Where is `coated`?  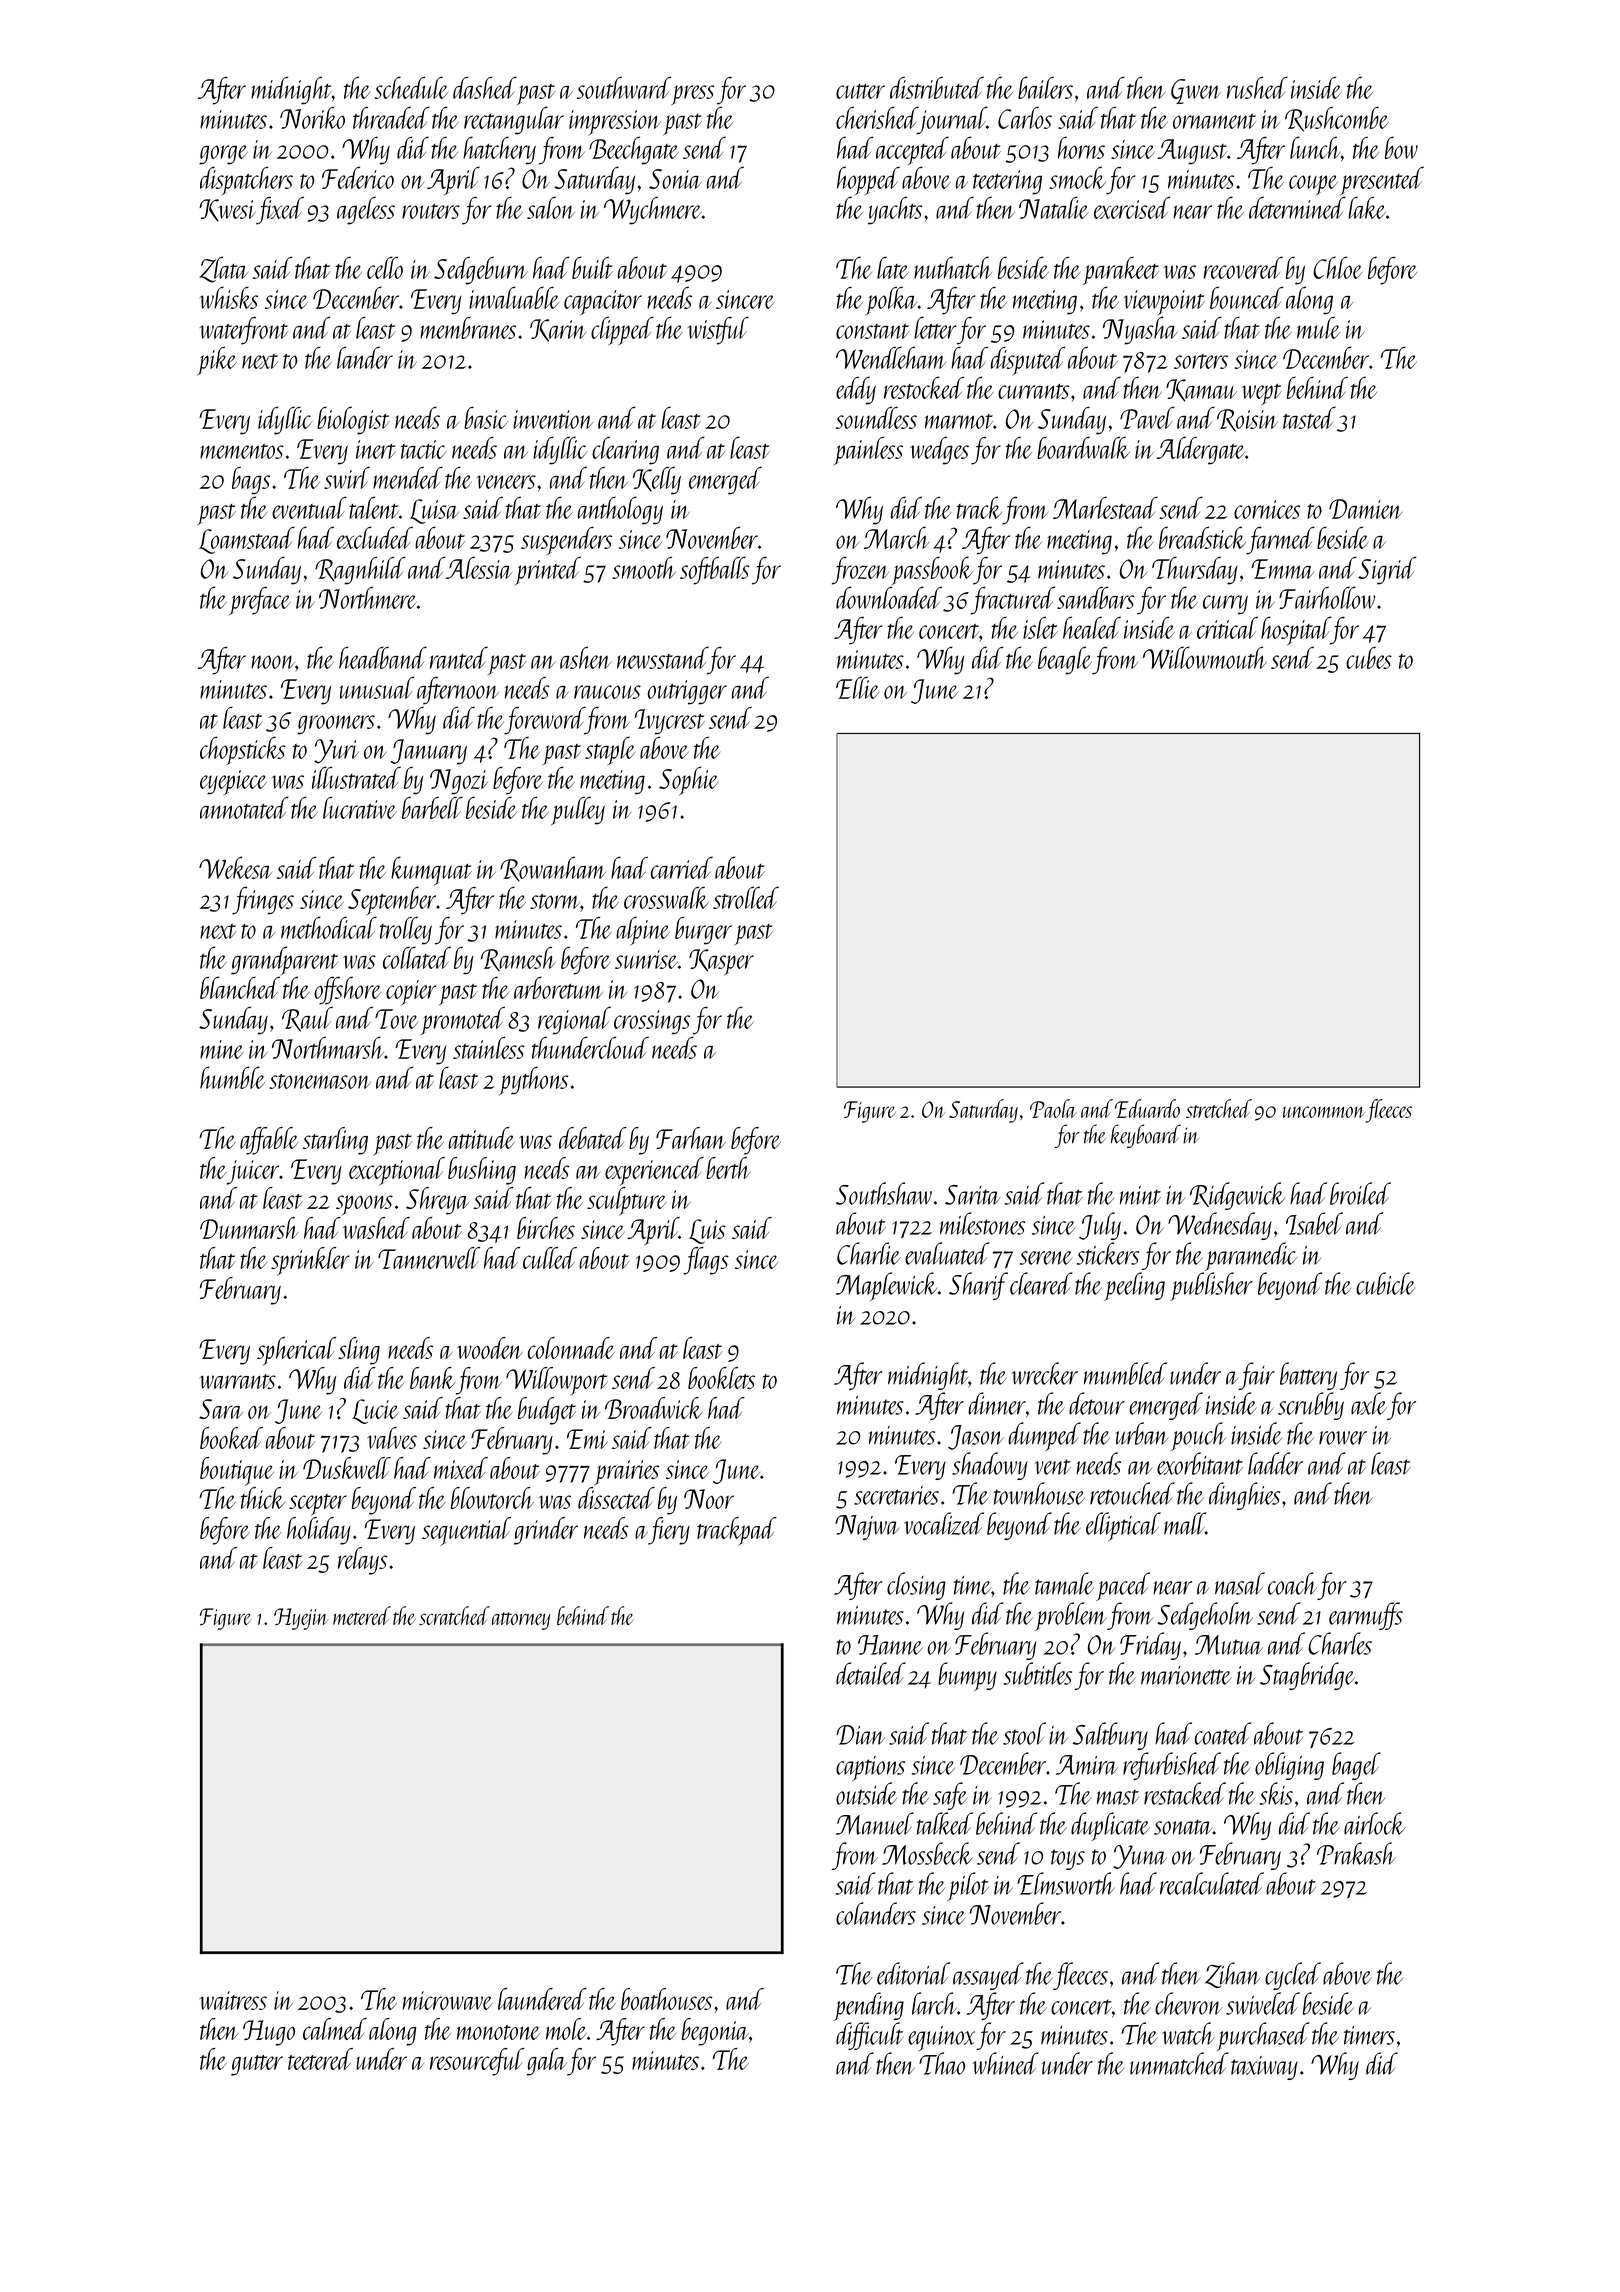
coated is located at coordinates (1223, 1733).
